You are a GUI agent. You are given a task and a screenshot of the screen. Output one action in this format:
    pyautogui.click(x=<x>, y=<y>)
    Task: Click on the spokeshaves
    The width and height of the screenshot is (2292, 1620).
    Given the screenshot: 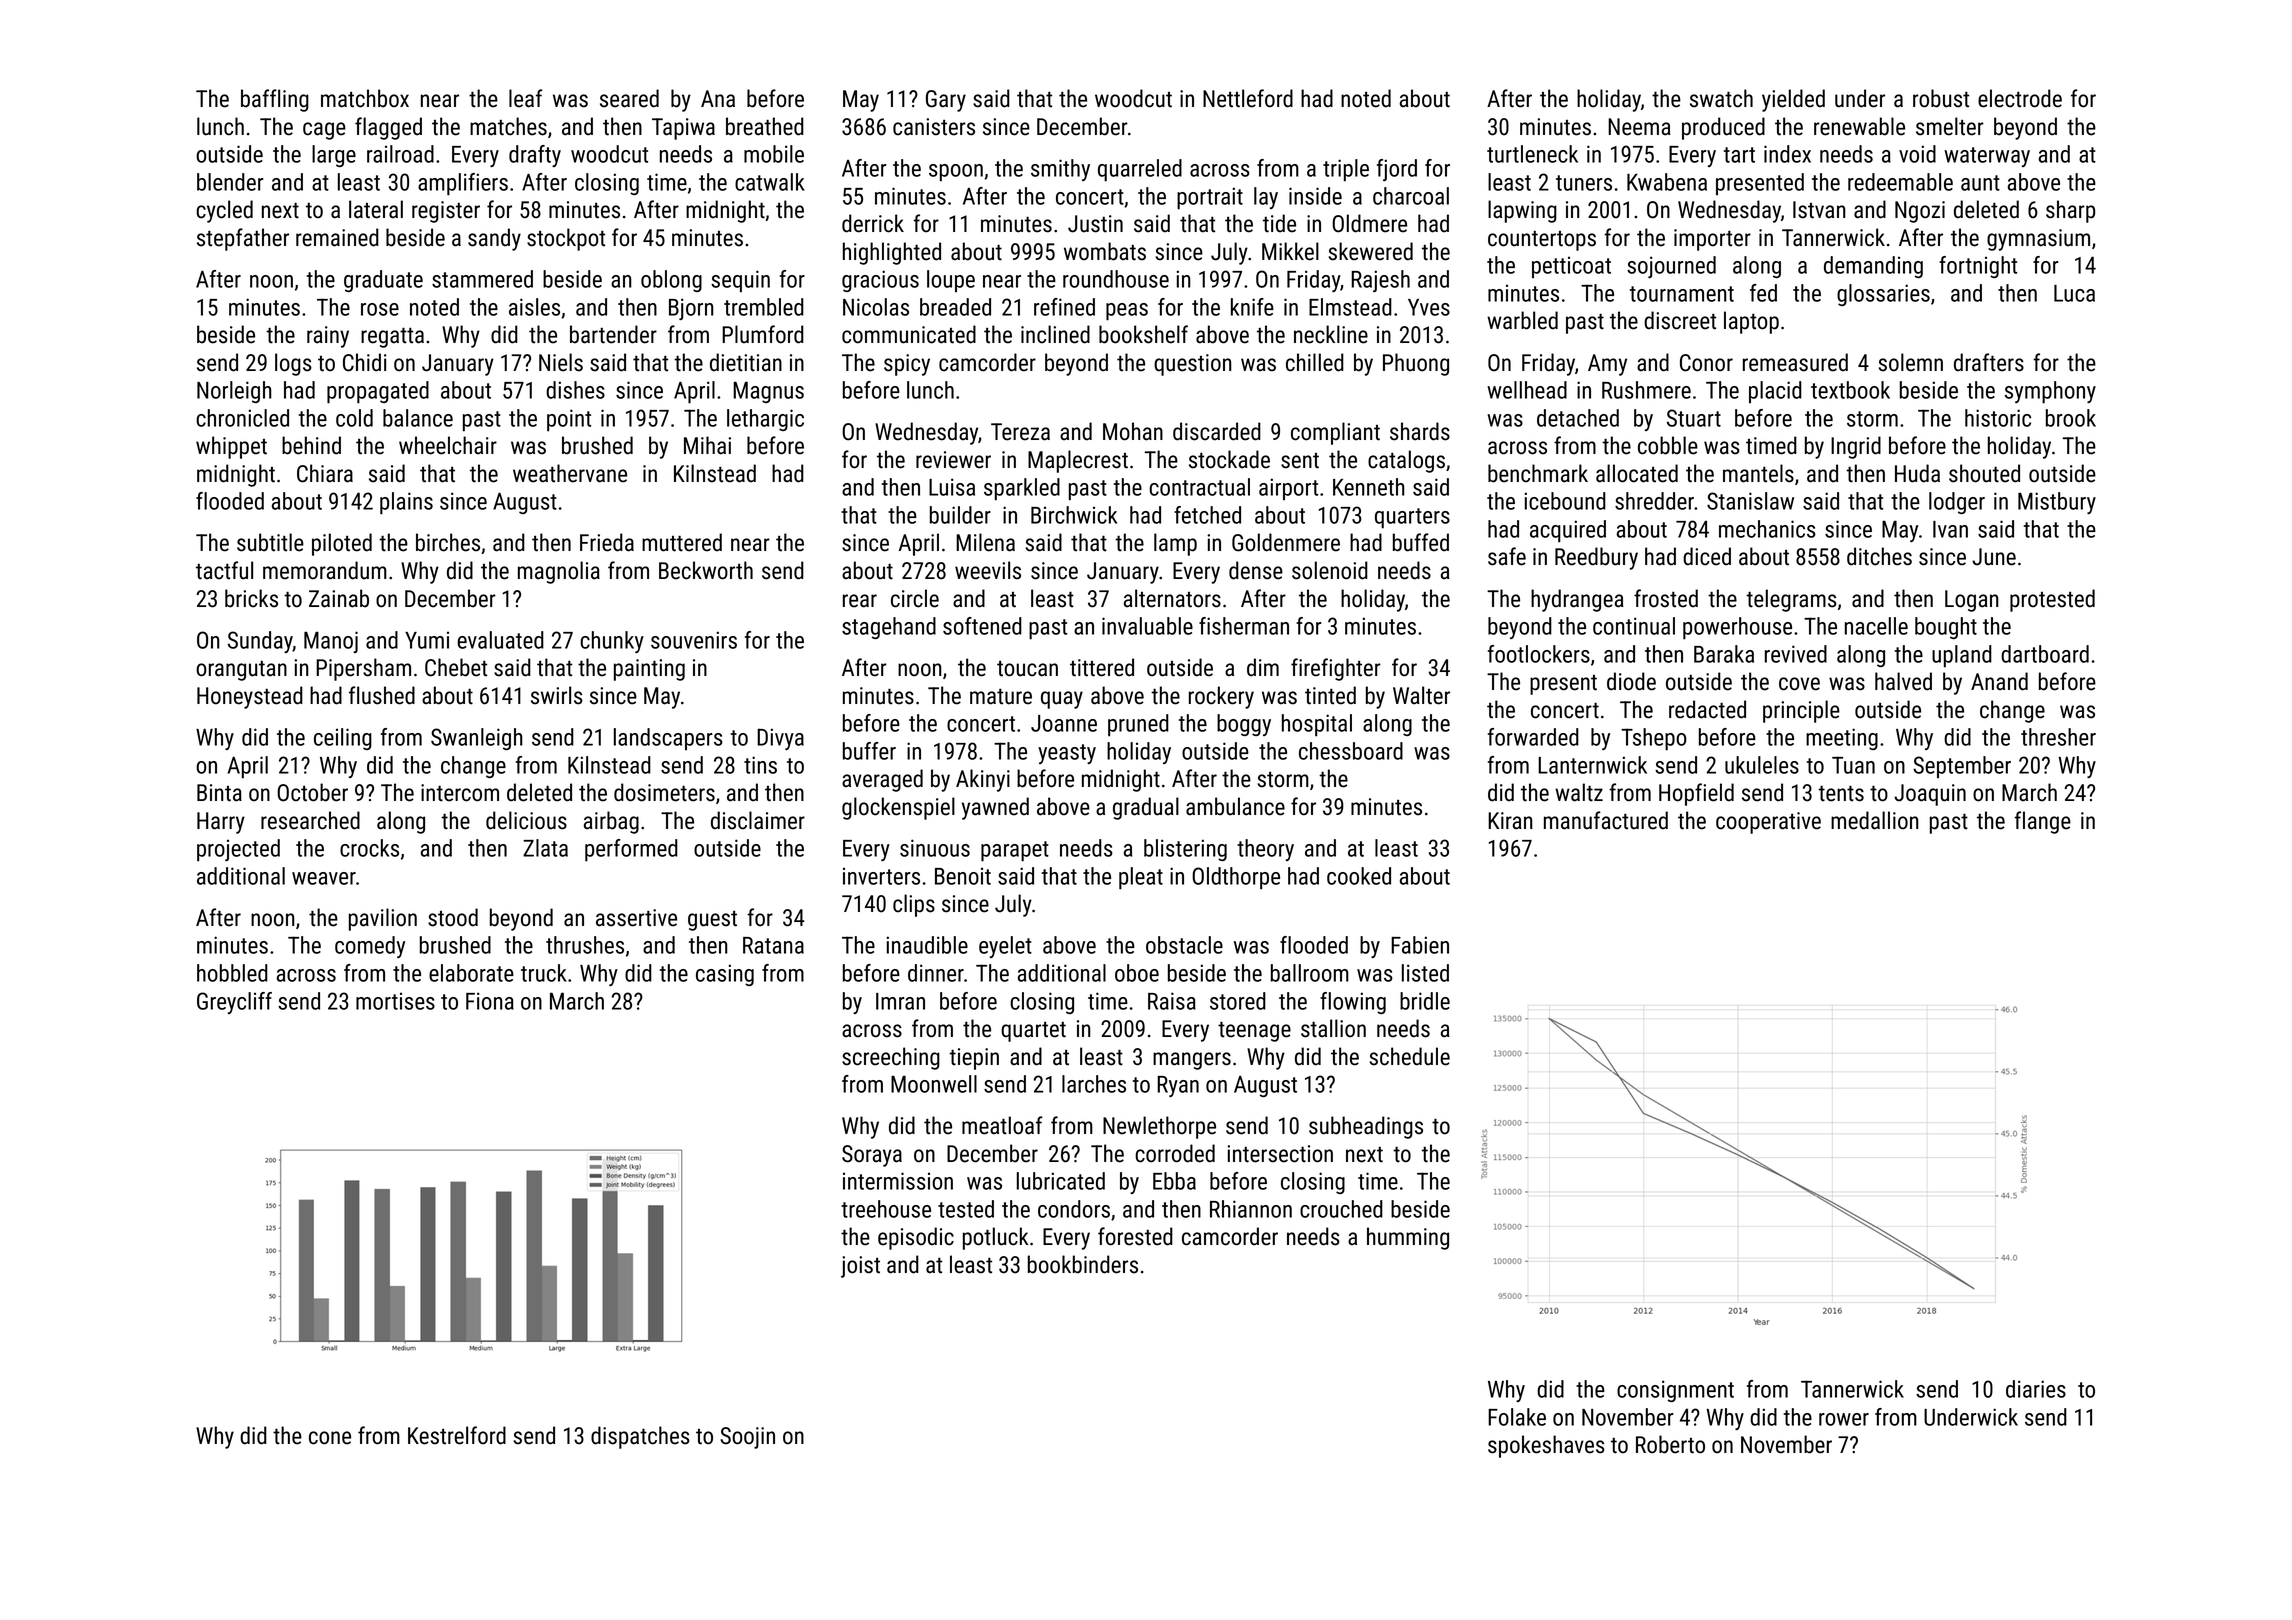 What is the action you would take?
    pyautogui.click(x=1546, y=1446)
